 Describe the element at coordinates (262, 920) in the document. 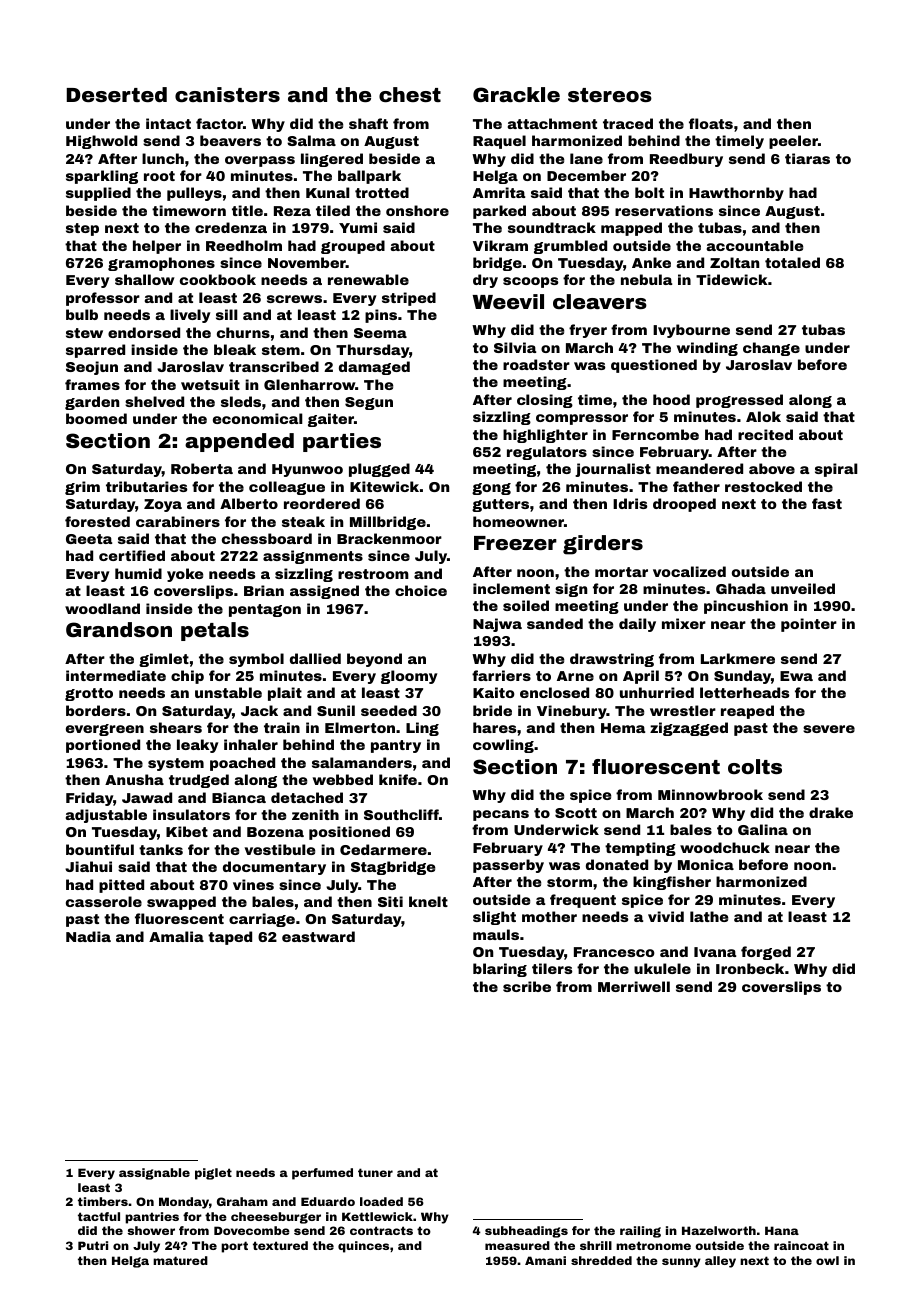

I see `carriage` at that location.
